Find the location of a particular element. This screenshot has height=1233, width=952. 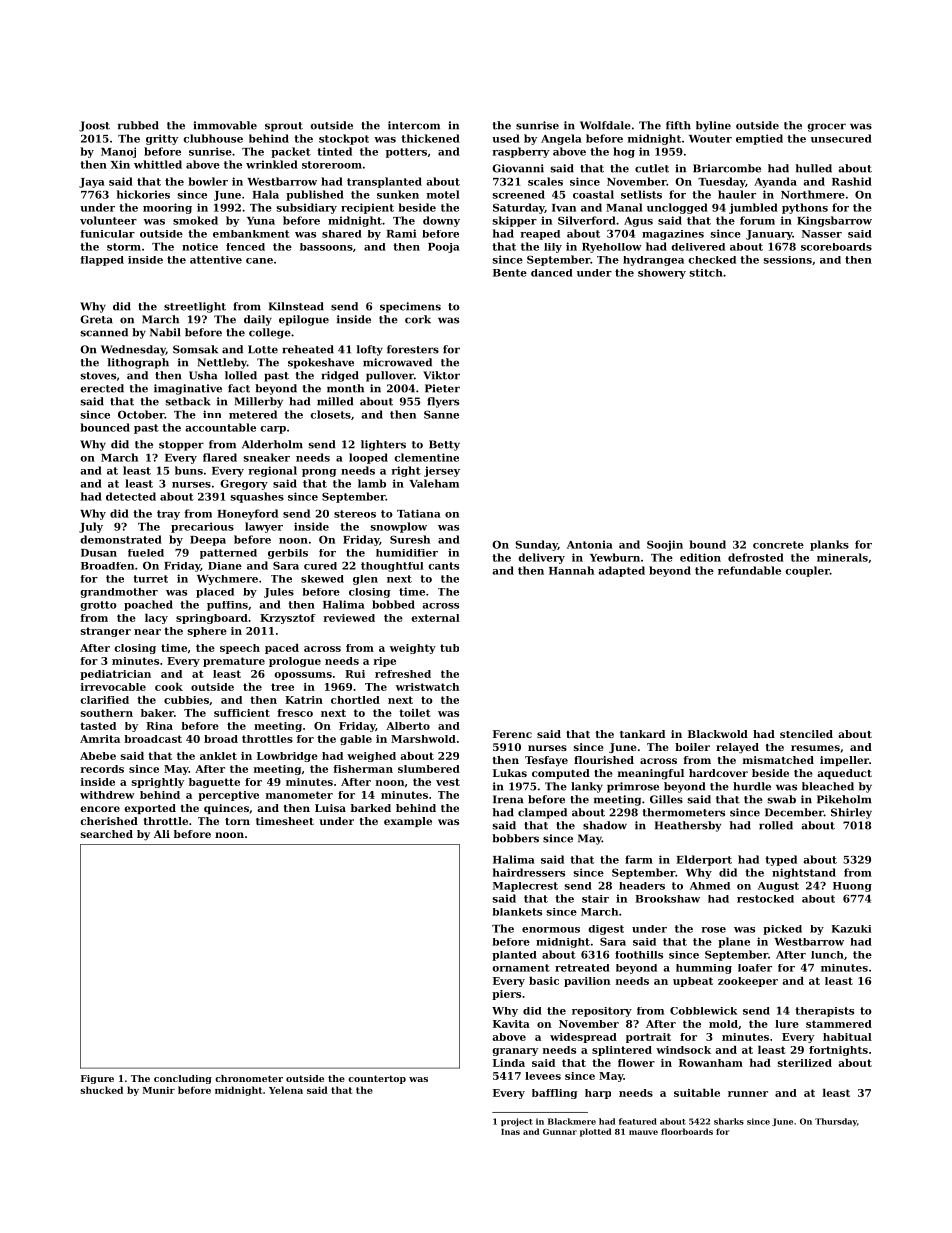

shucked is located at coordinates (101, 1090).
